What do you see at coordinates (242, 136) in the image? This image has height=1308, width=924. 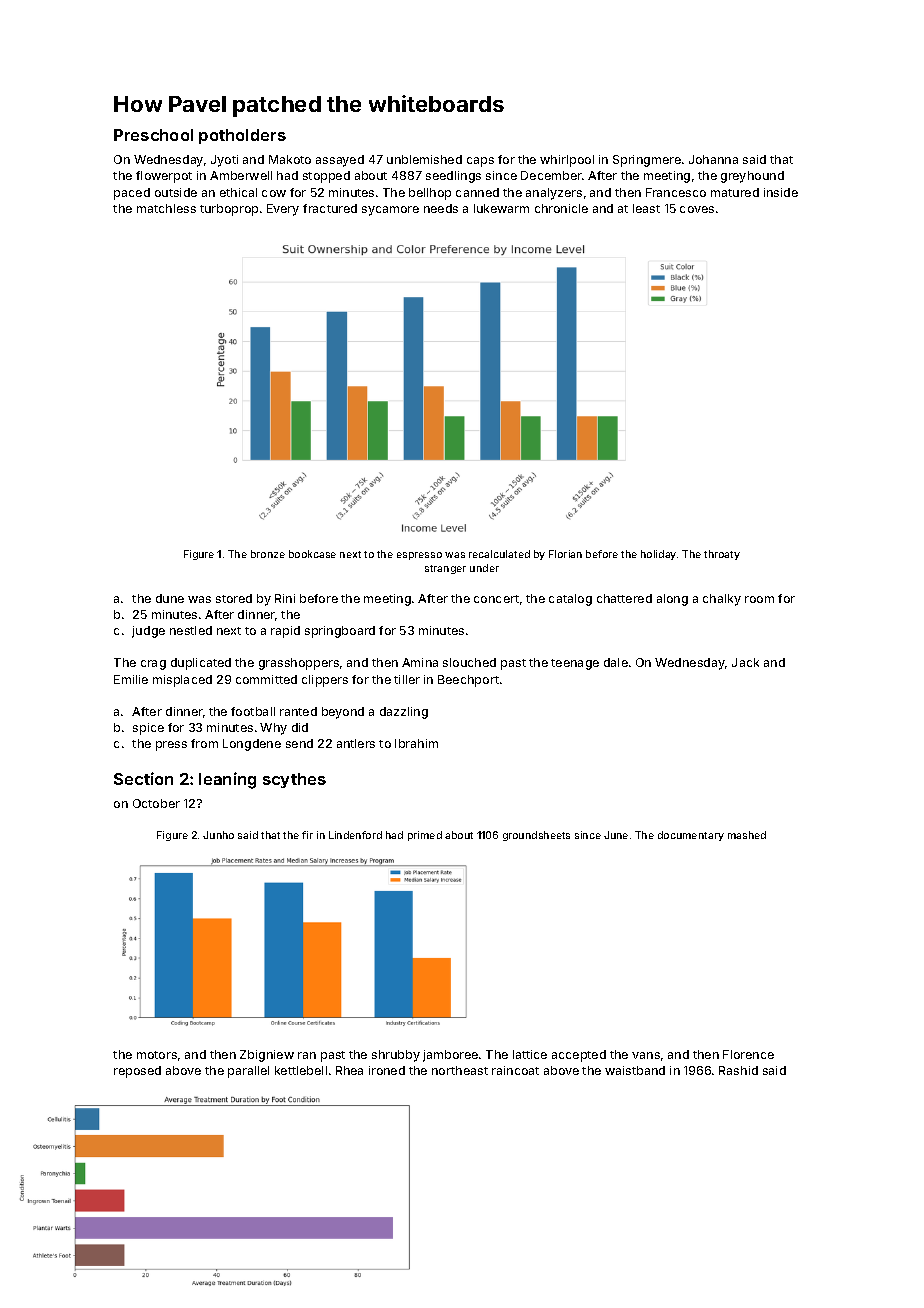 I see `potholders` at bounding box center [242, 136].
